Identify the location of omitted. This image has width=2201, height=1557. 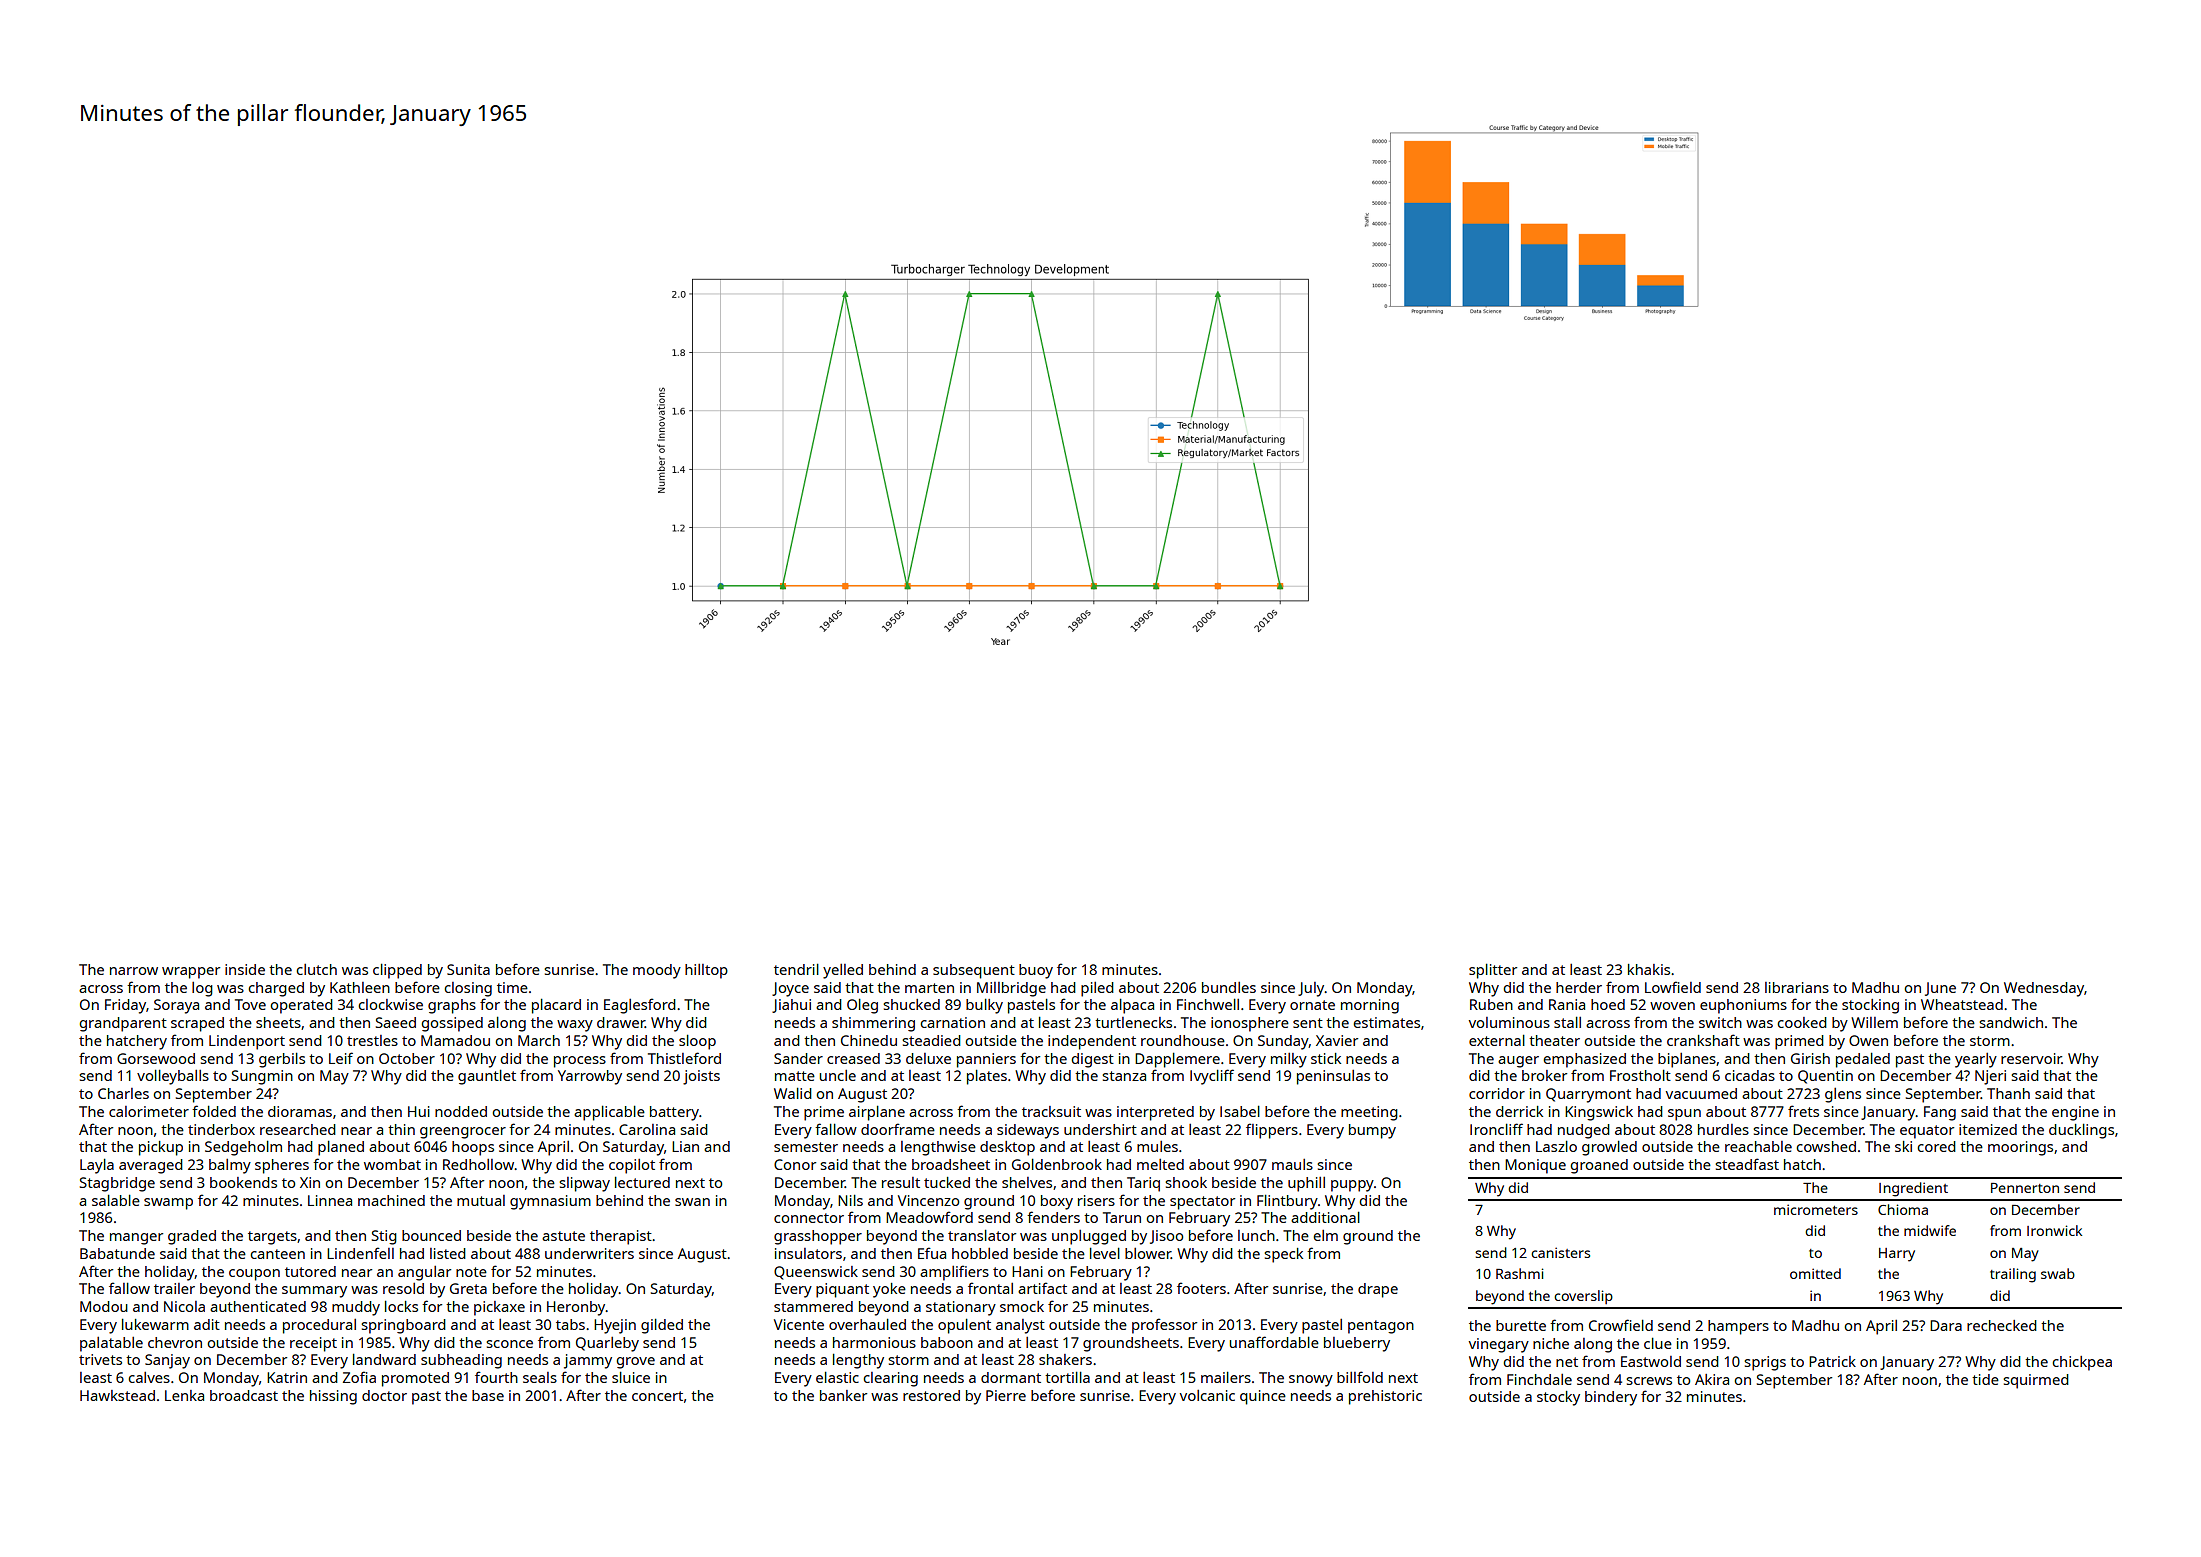
(1815, 1273).
